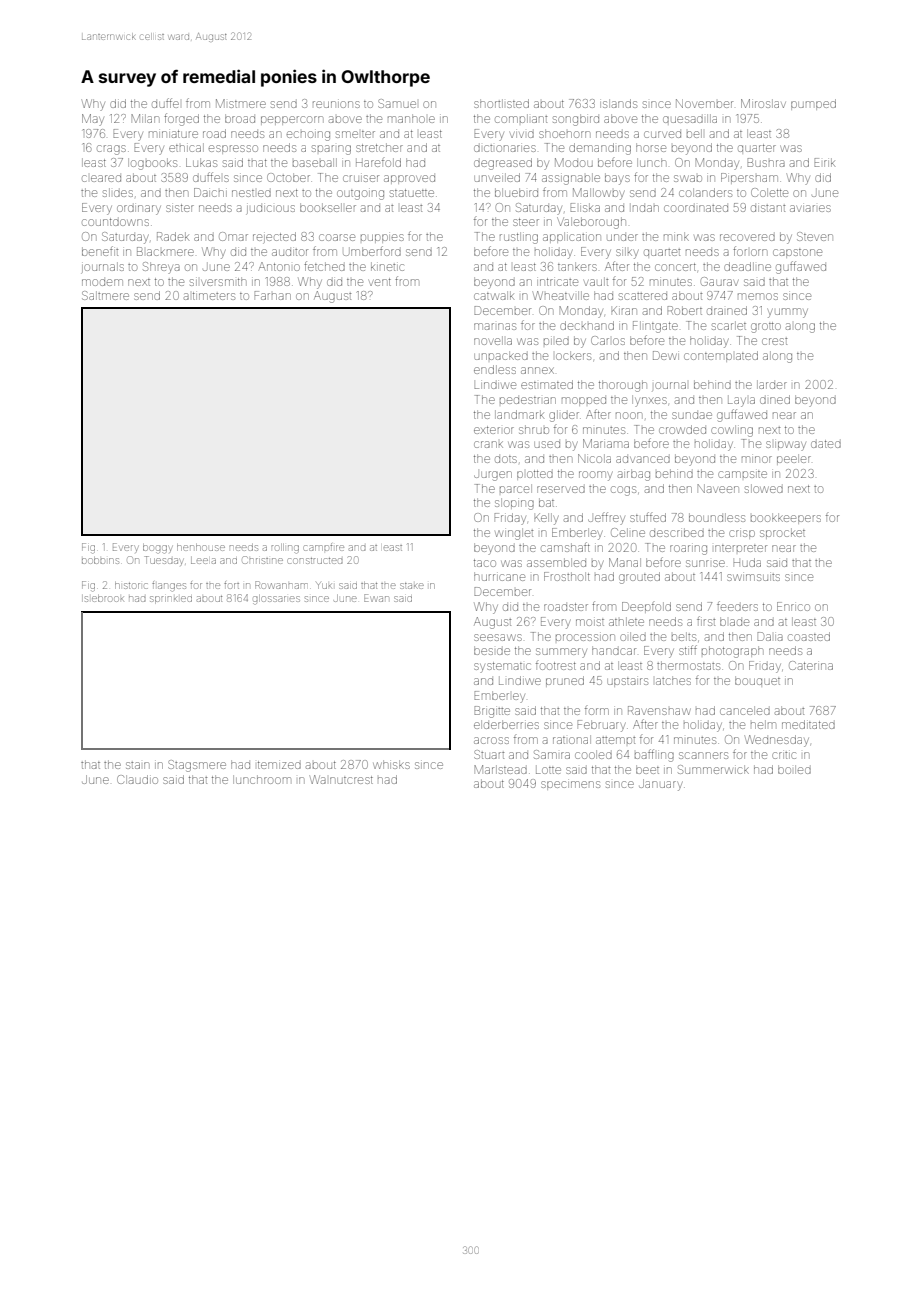  I want to click on fort, so click(231, 585).
